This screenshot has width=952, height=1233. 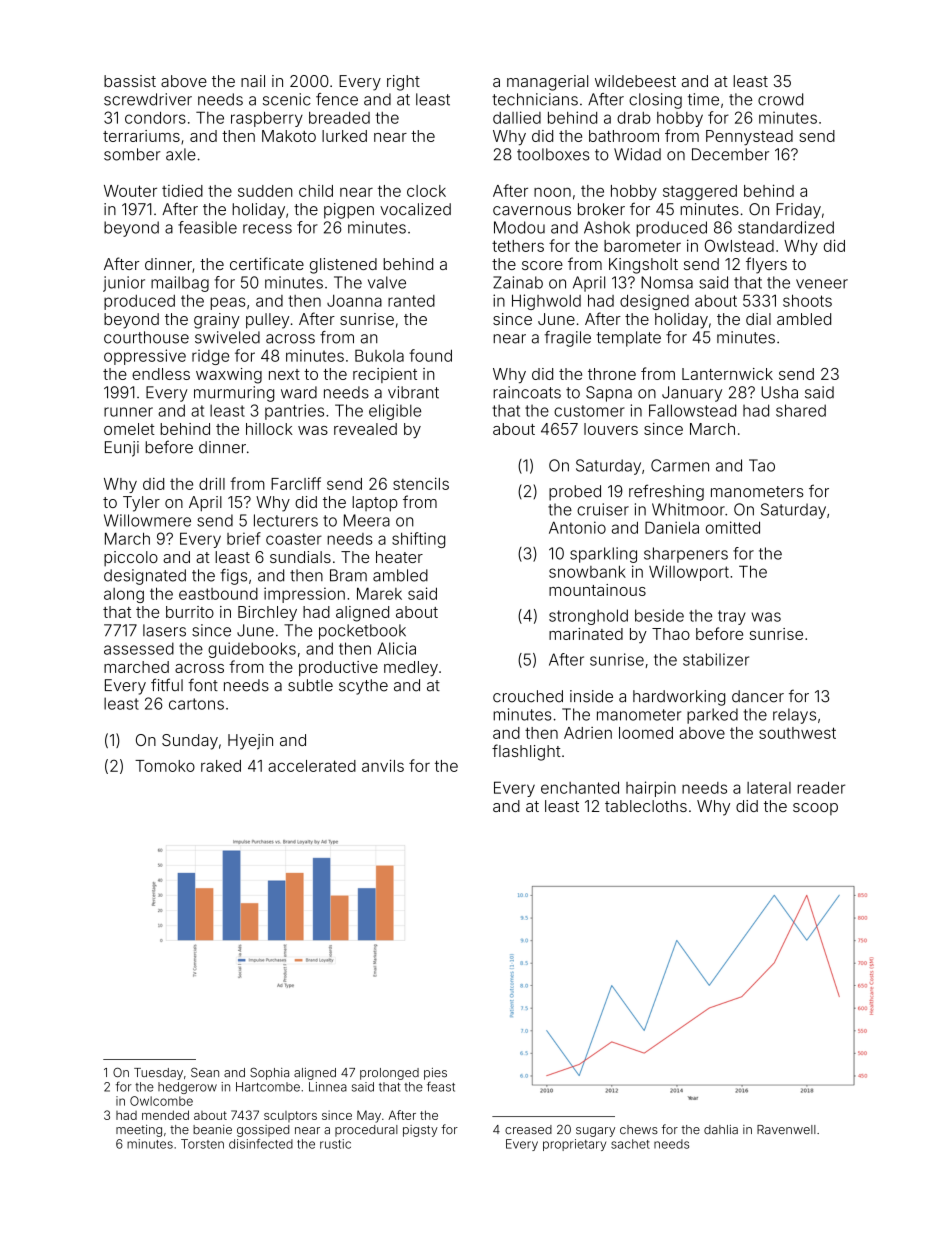 I want to click on technicians, so click(x=535, y=99).
